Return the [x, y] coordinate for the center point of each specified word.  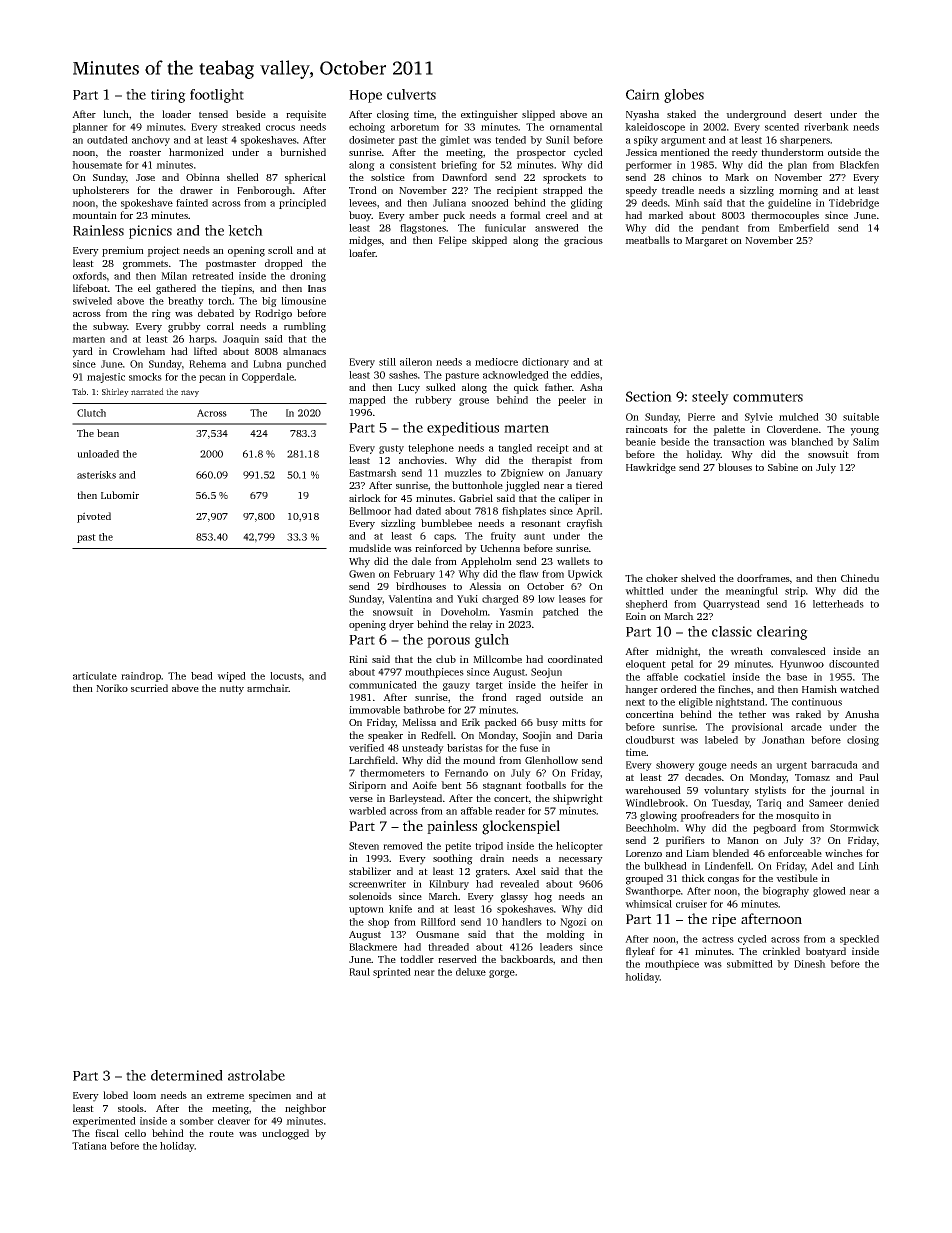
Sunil [558, 140]
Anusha [862, 714]
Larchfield [372, 760]
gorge [502, 974]
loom [144, 1095]
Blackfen [859, 165]
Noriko [112, 688]
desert [808, 114]
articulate [95, 676]
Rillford [438, 922]
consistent [413, 165]
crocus [280, 128]
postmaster [230, 265]
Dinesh [810, 964]
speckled [859, 940]
